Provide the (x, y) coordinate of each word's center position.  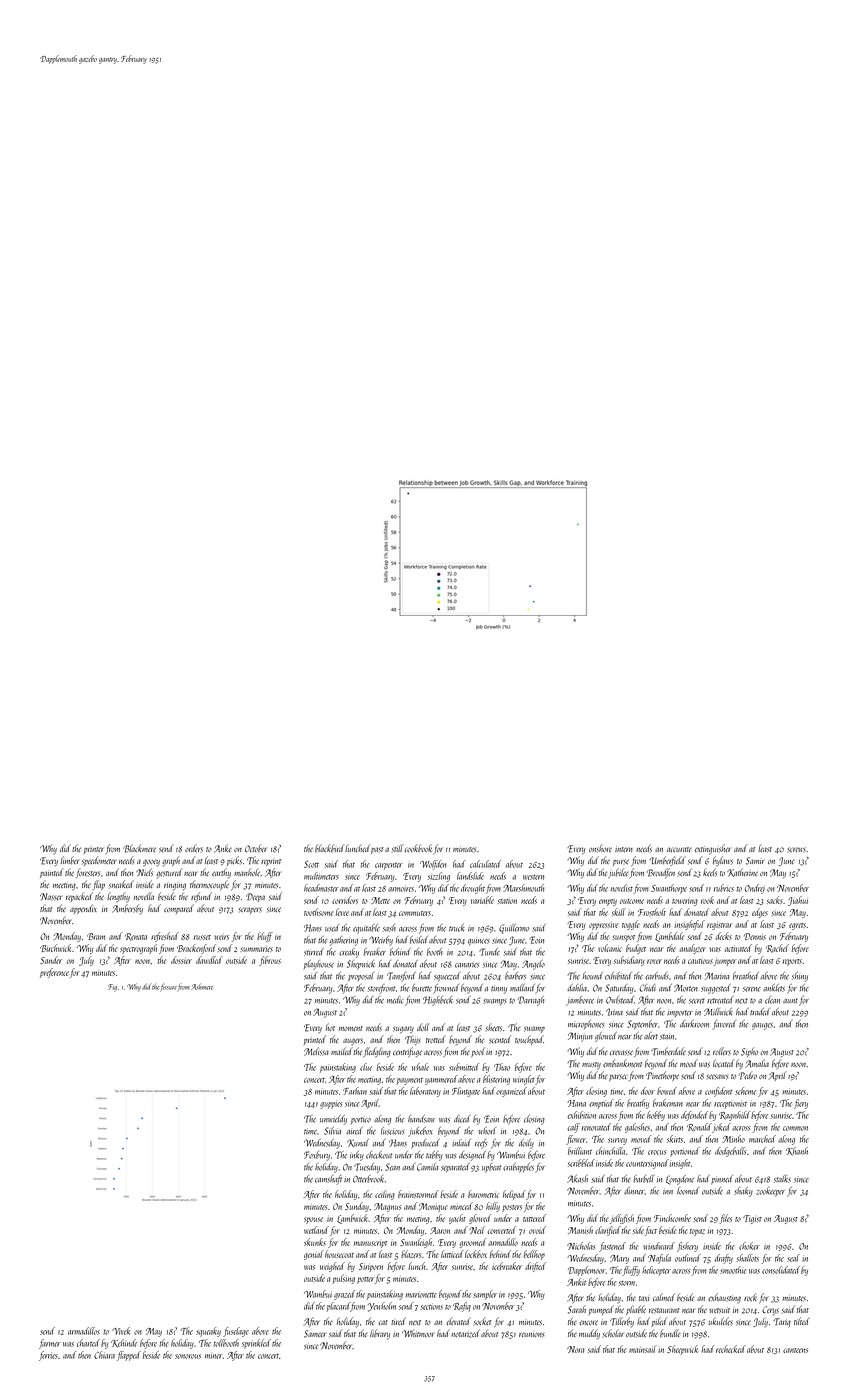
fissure (169, 987)
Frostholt (652, 912)
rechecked (731, 1349)
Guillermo (514, 929)
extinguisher (713, 849)
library (380, 1334)
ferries (48, 1356)
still (398, 848)
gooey (151, 862)
